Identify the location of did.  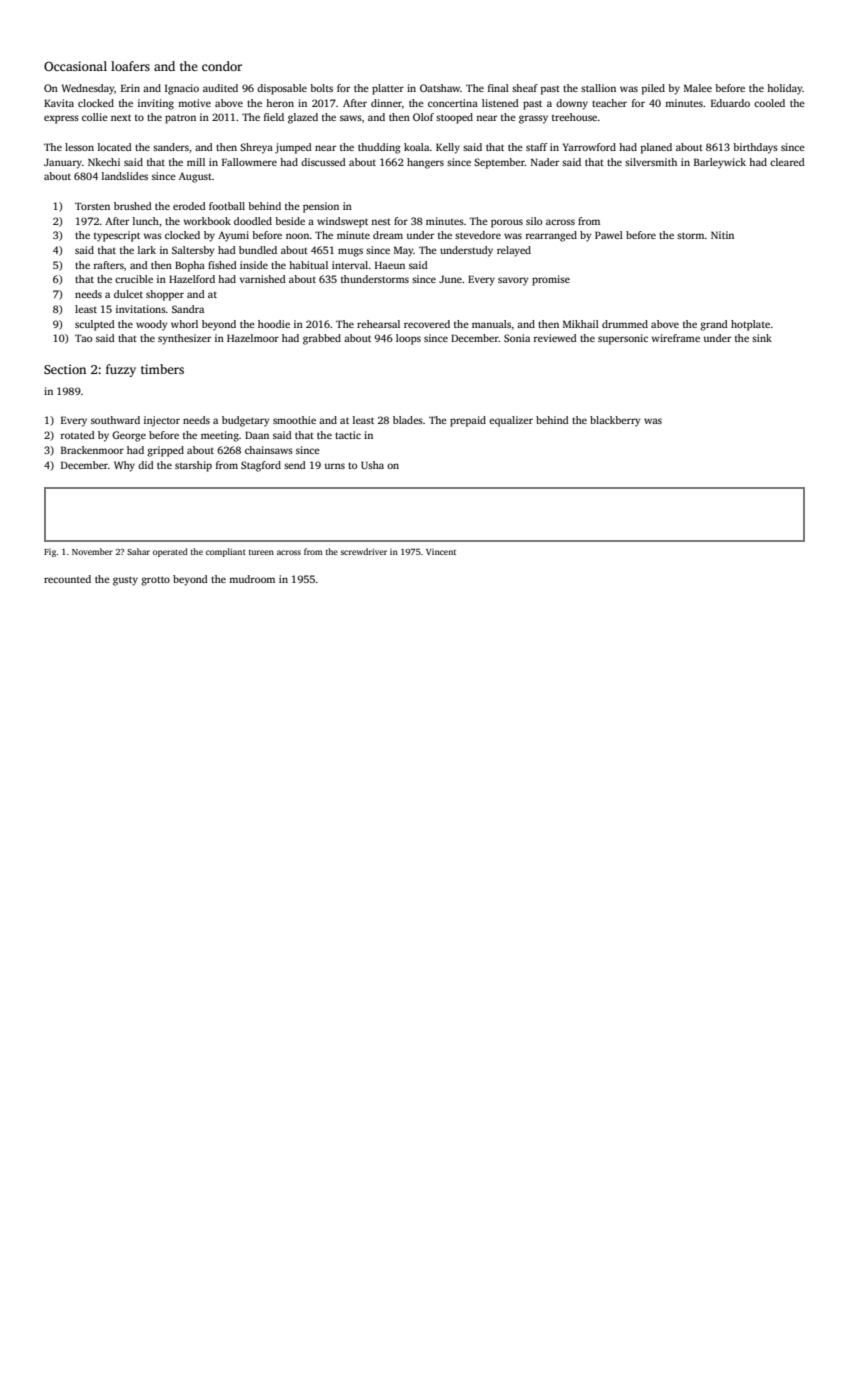
(146, 465).
